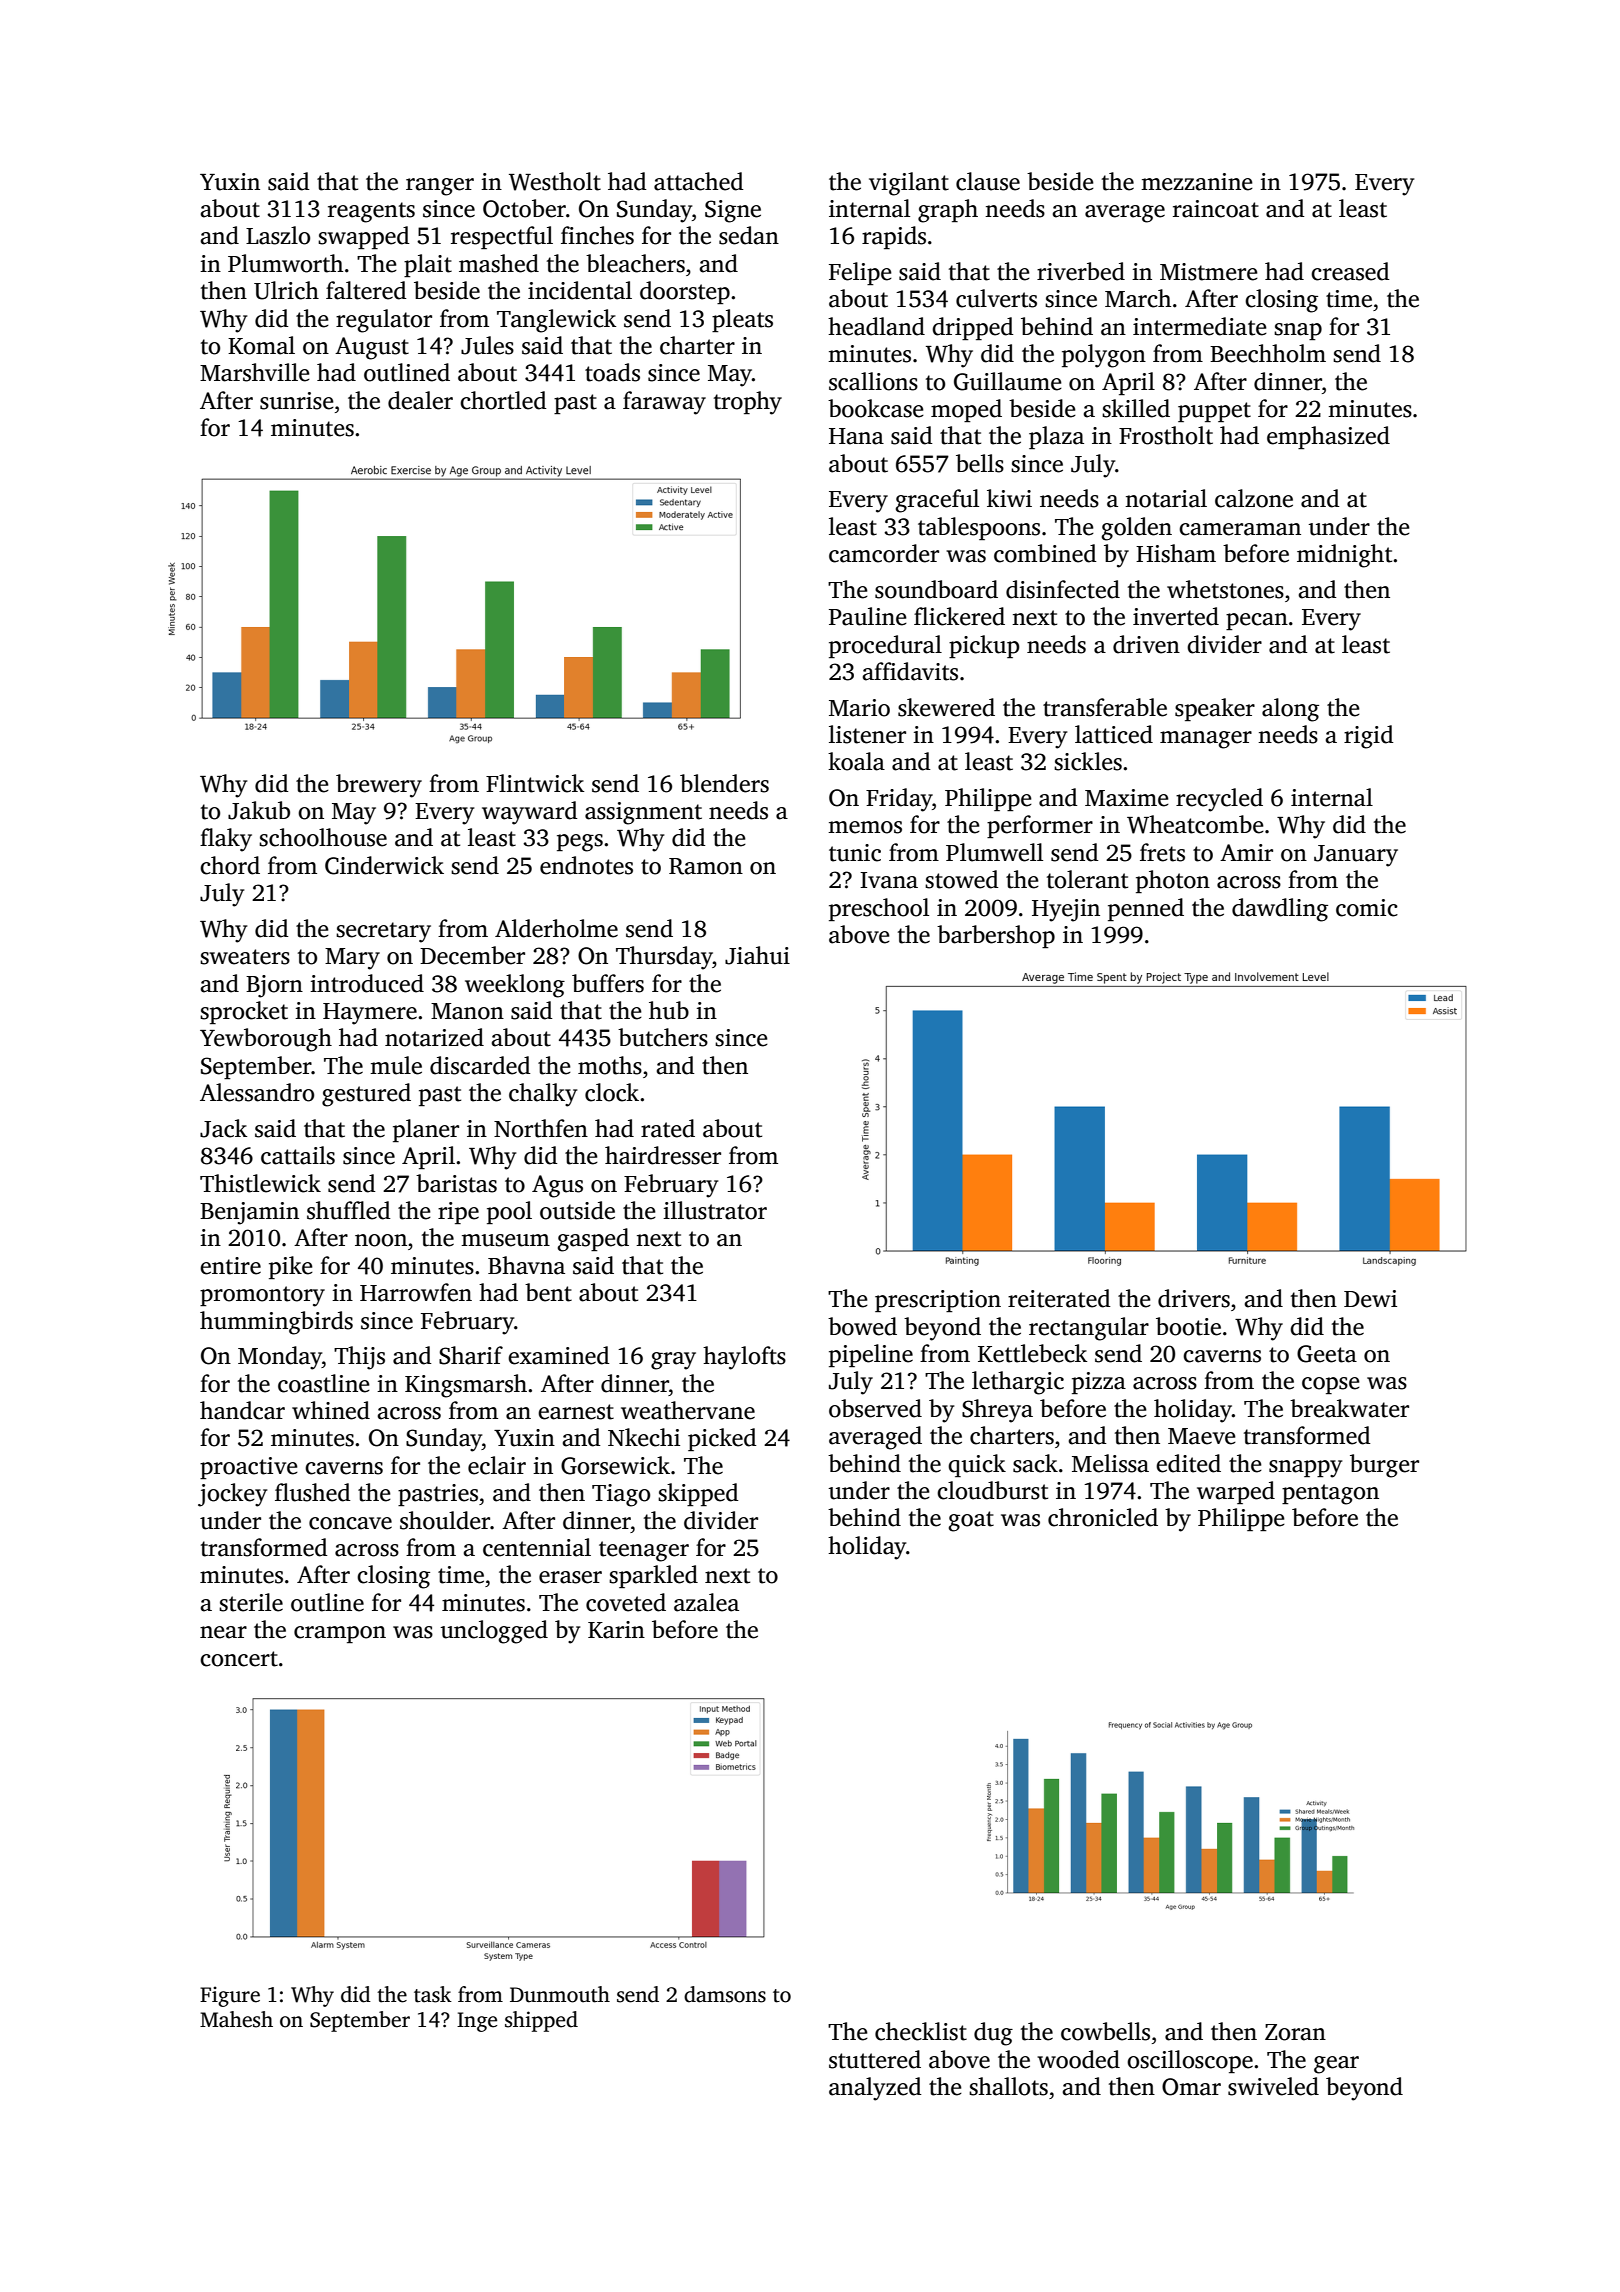  I want to click on vigilant, so click(909, 184).
